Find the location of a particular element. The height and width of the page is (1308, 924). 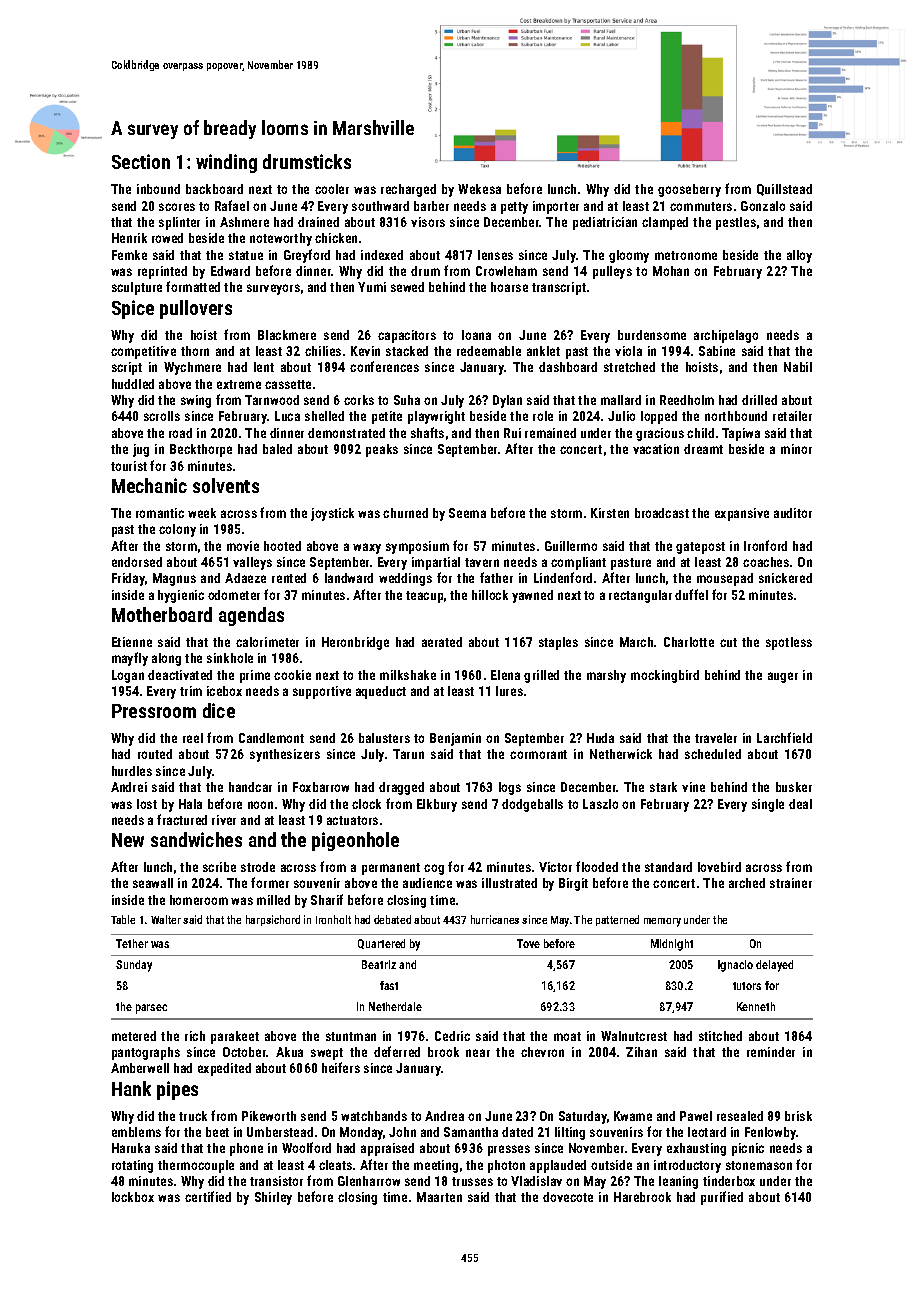

Sabine is located at coordinates (717, 351).
